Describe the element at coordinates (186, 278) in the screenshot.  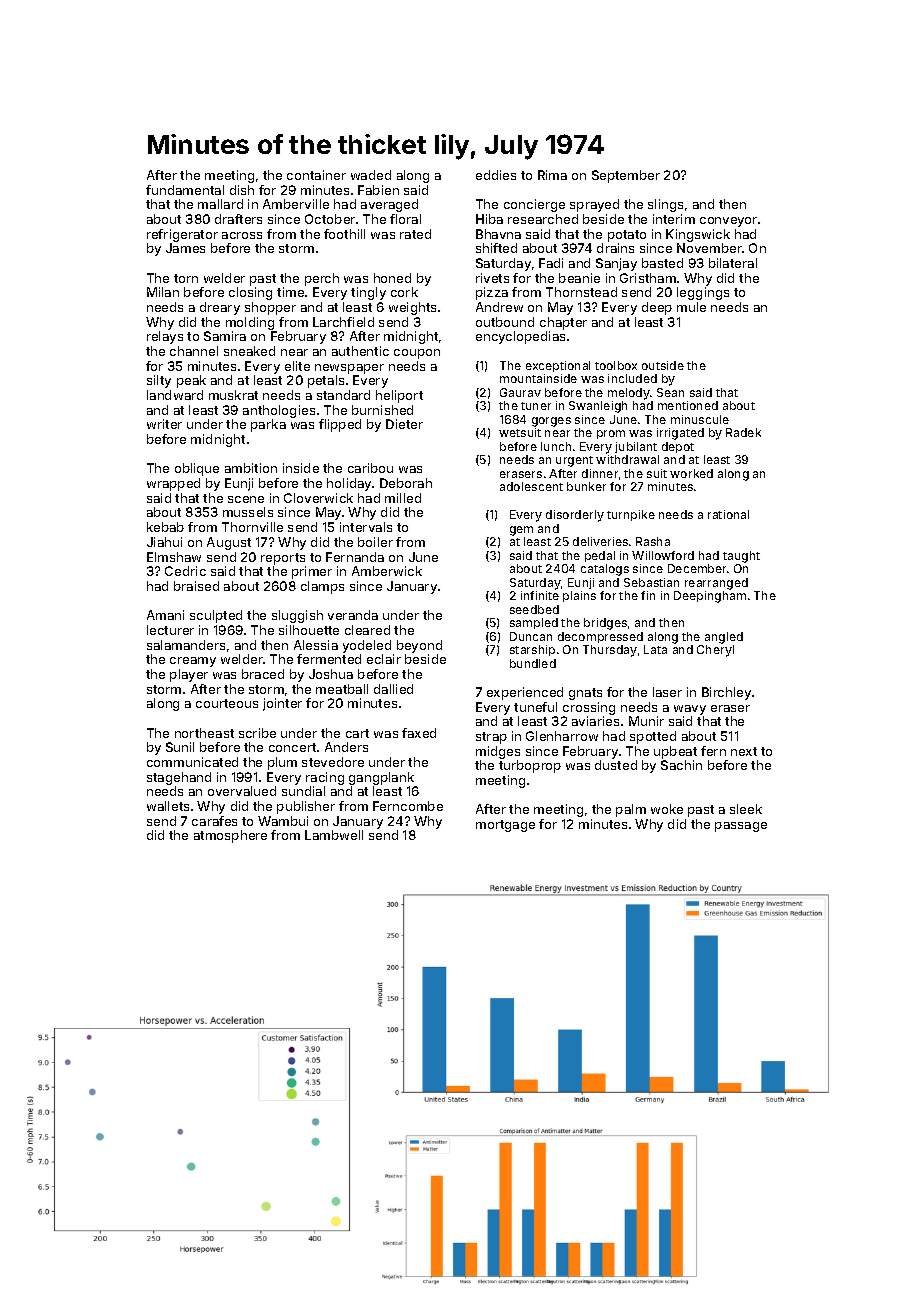
I see `torn` at that location.
